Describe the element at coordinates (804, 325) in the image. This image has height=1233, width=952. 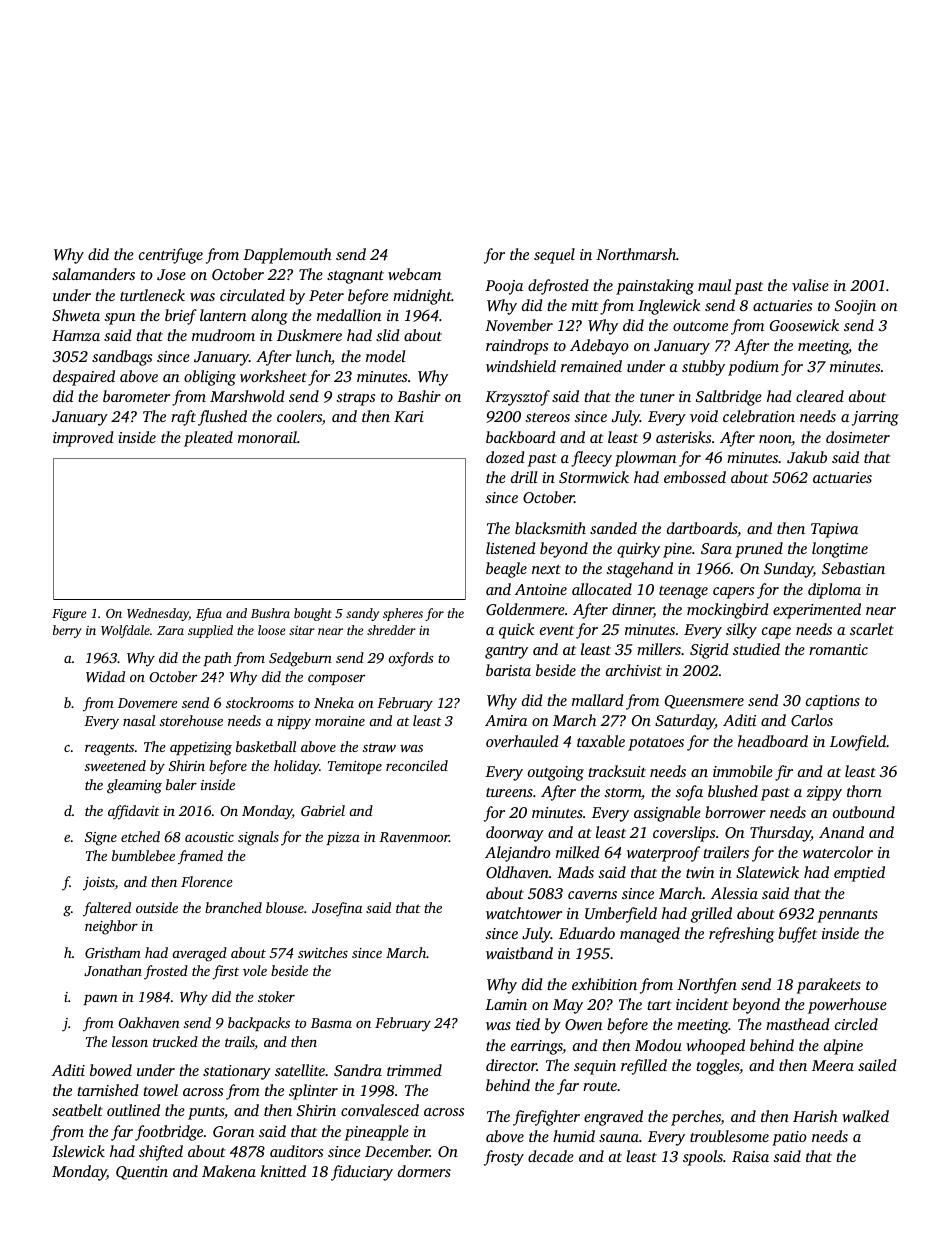
I see `Goosewick` at that location.
